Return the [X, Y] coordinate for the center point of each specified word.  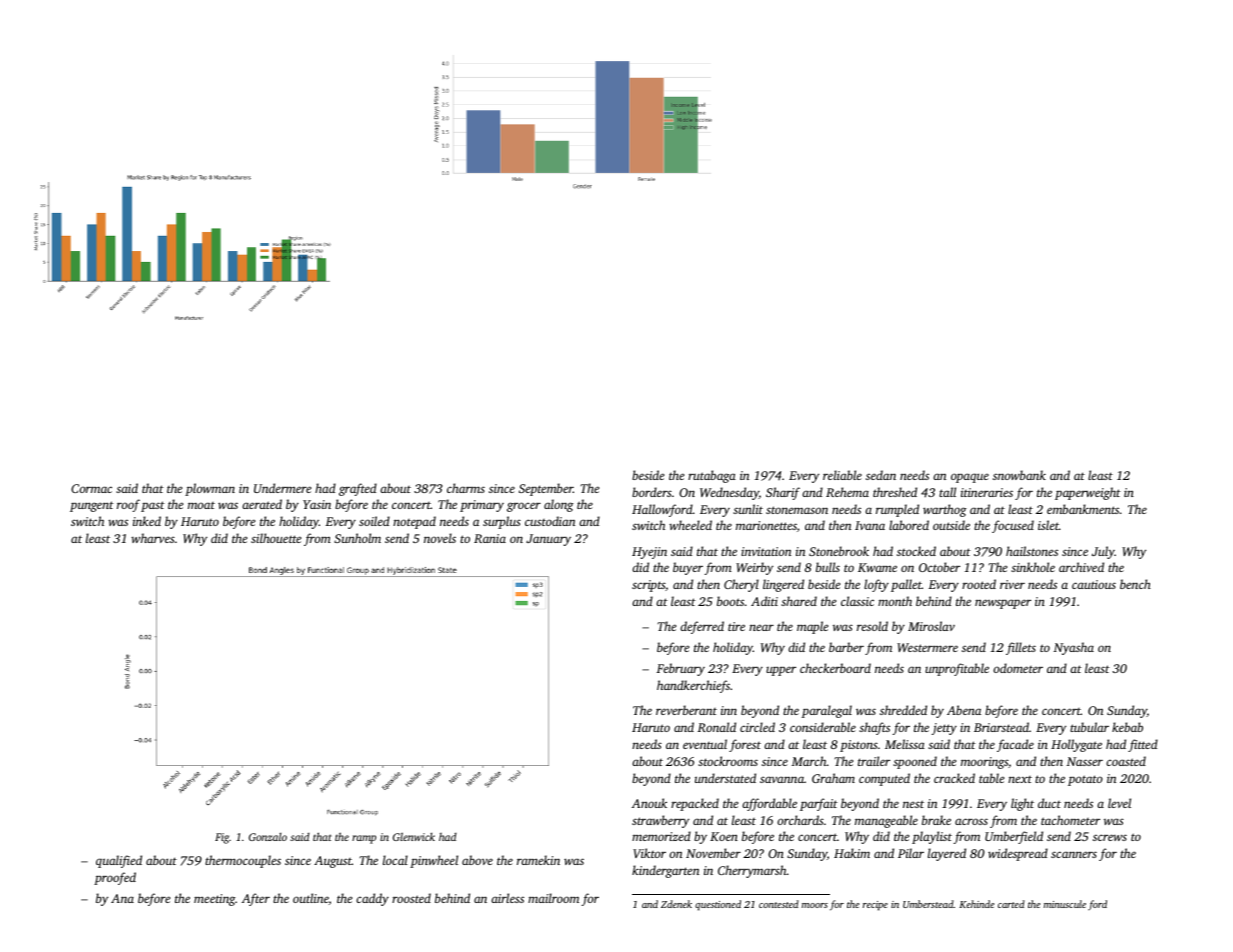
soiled [374, 521]
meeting [214, 900]
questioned [718, 905]
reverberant [686, 710]
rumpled [897, 510]
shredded [903, 710]
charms [466, 488]
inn [729, 710]
